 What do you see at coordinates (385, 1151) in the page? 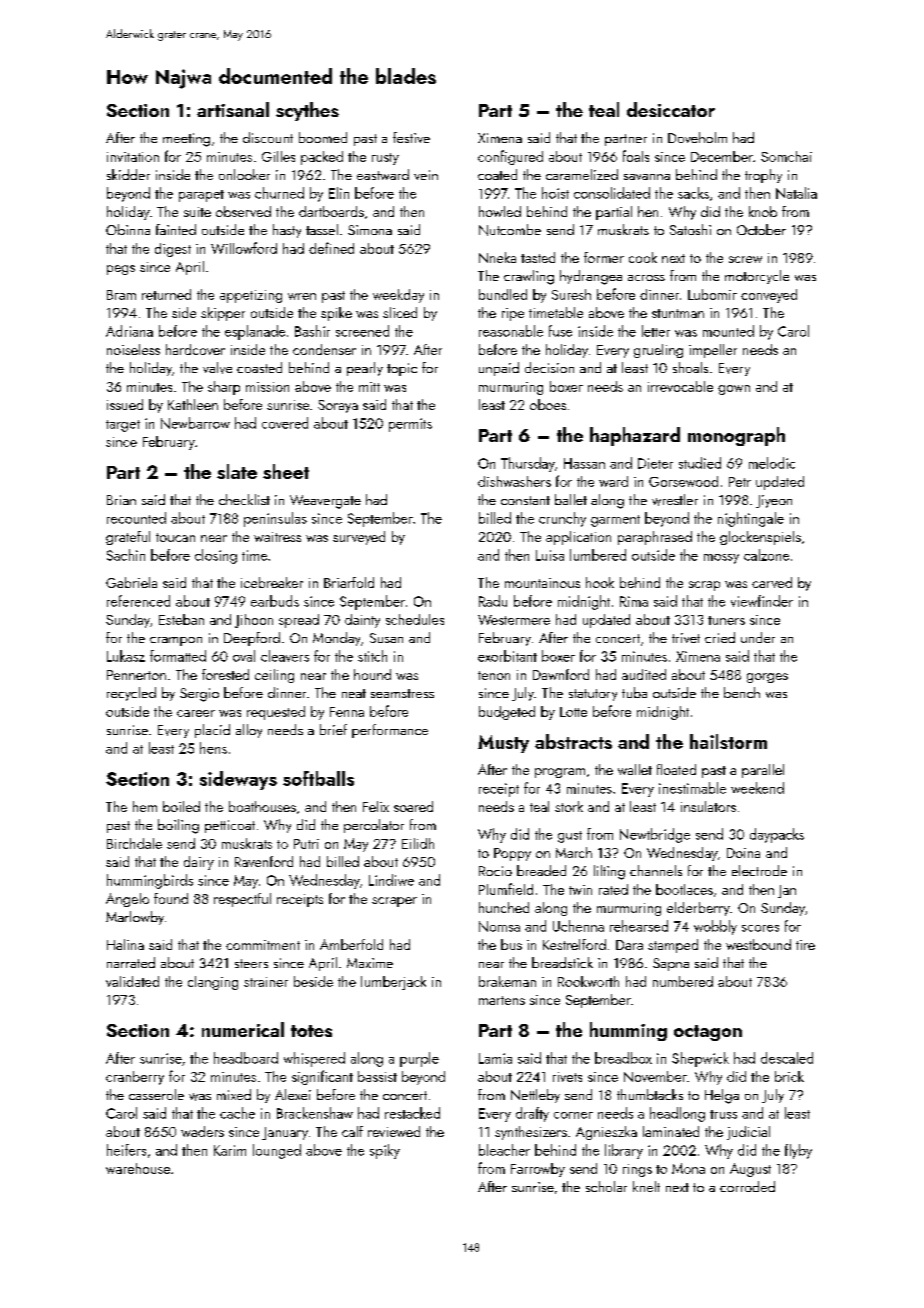
I see `spiky` at bounding box center [385, 1151].
